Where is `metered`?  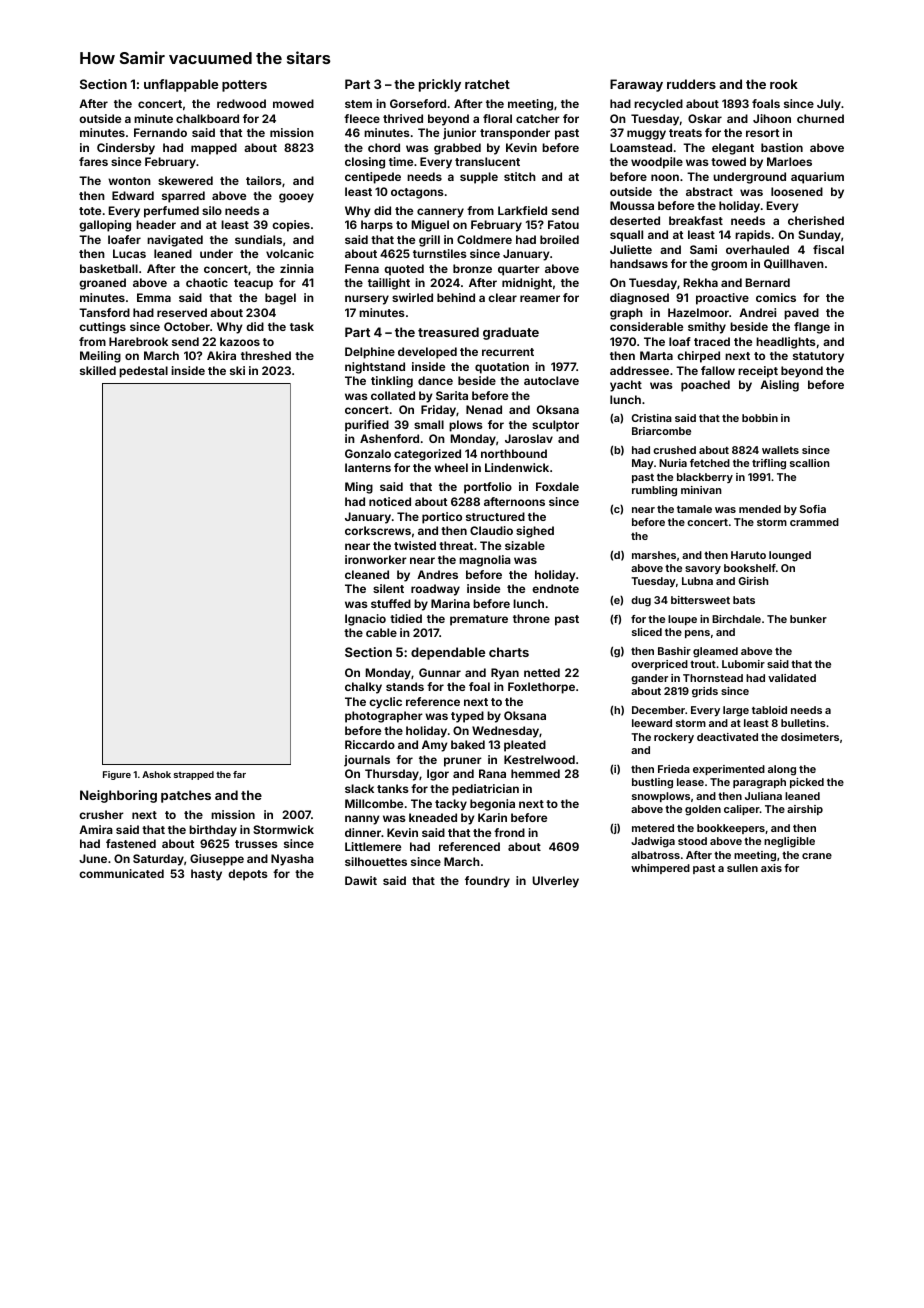 metered is located at coordinates (653, 828).
